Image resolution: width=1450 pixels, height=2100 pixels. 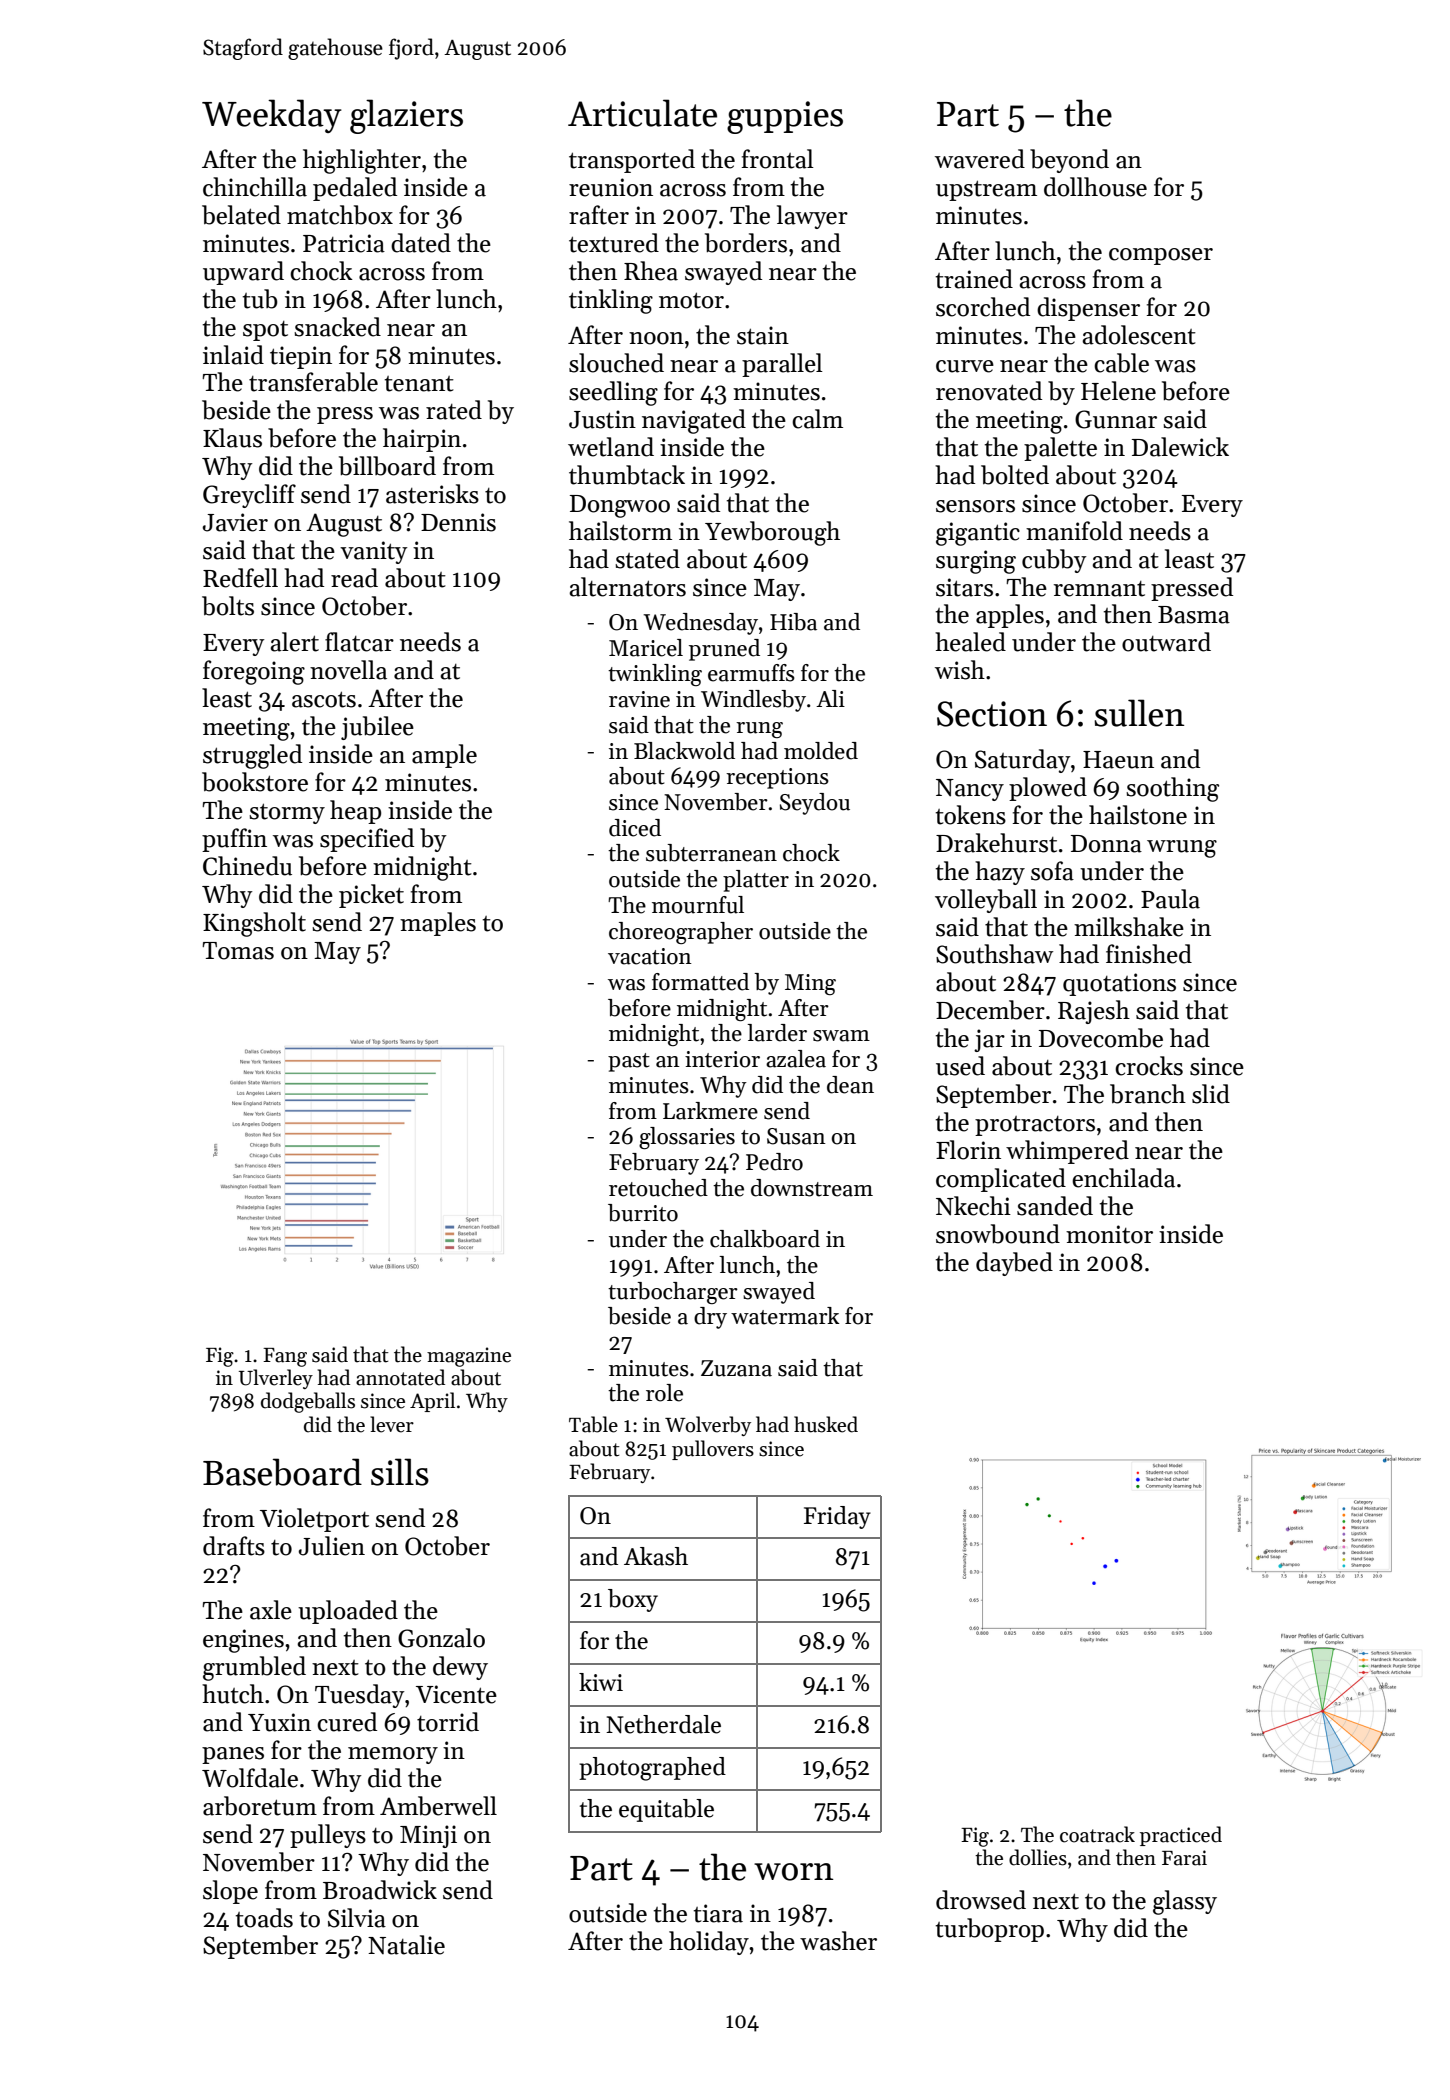 What do you see at coordinates (602, 419) in the screenshot?
I see `Justin` at bounding box center [602, 419].
